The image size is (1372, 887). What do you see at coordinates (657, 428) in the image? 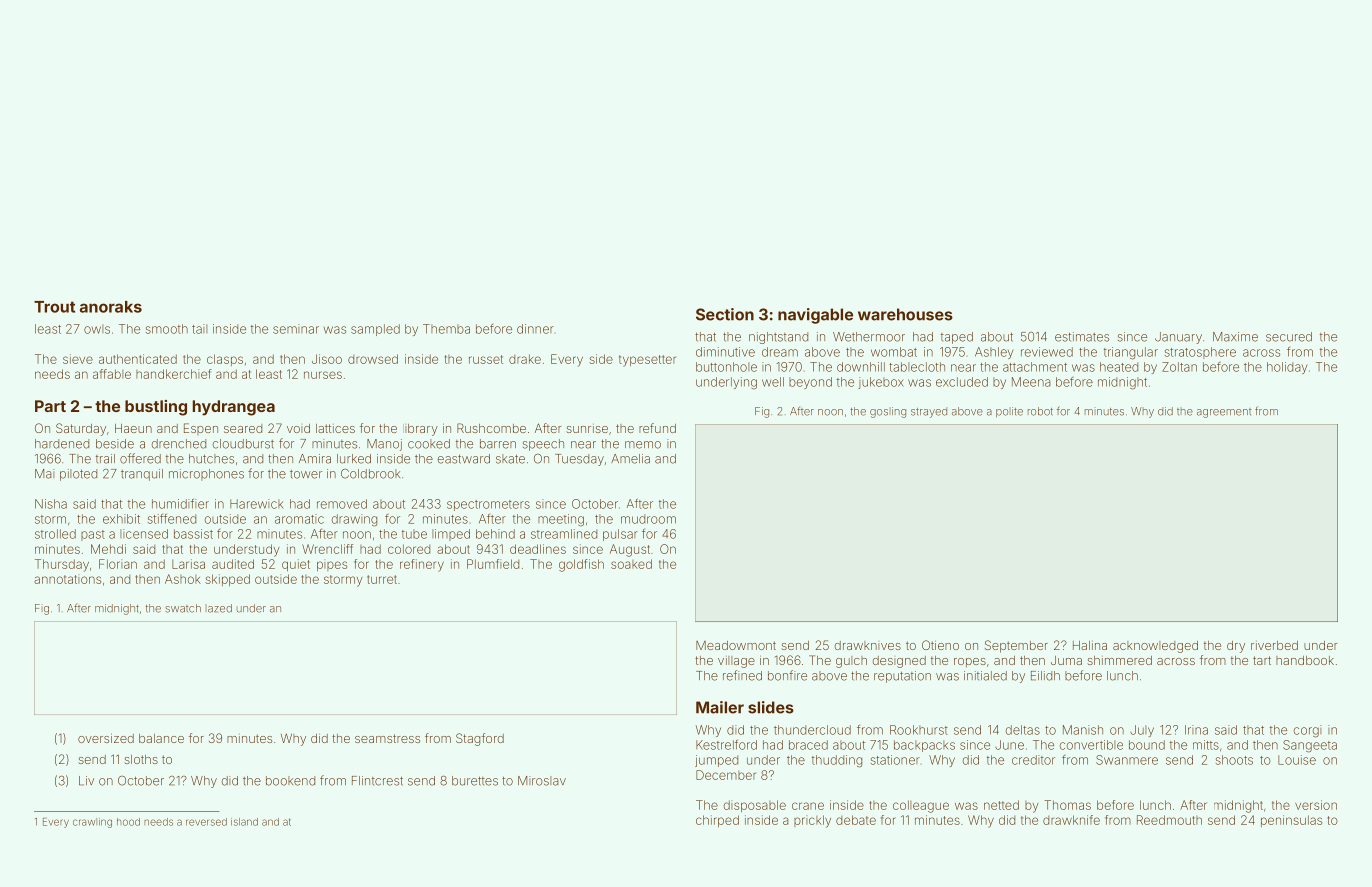
I see `refund` at bounding box center [657, 428].
